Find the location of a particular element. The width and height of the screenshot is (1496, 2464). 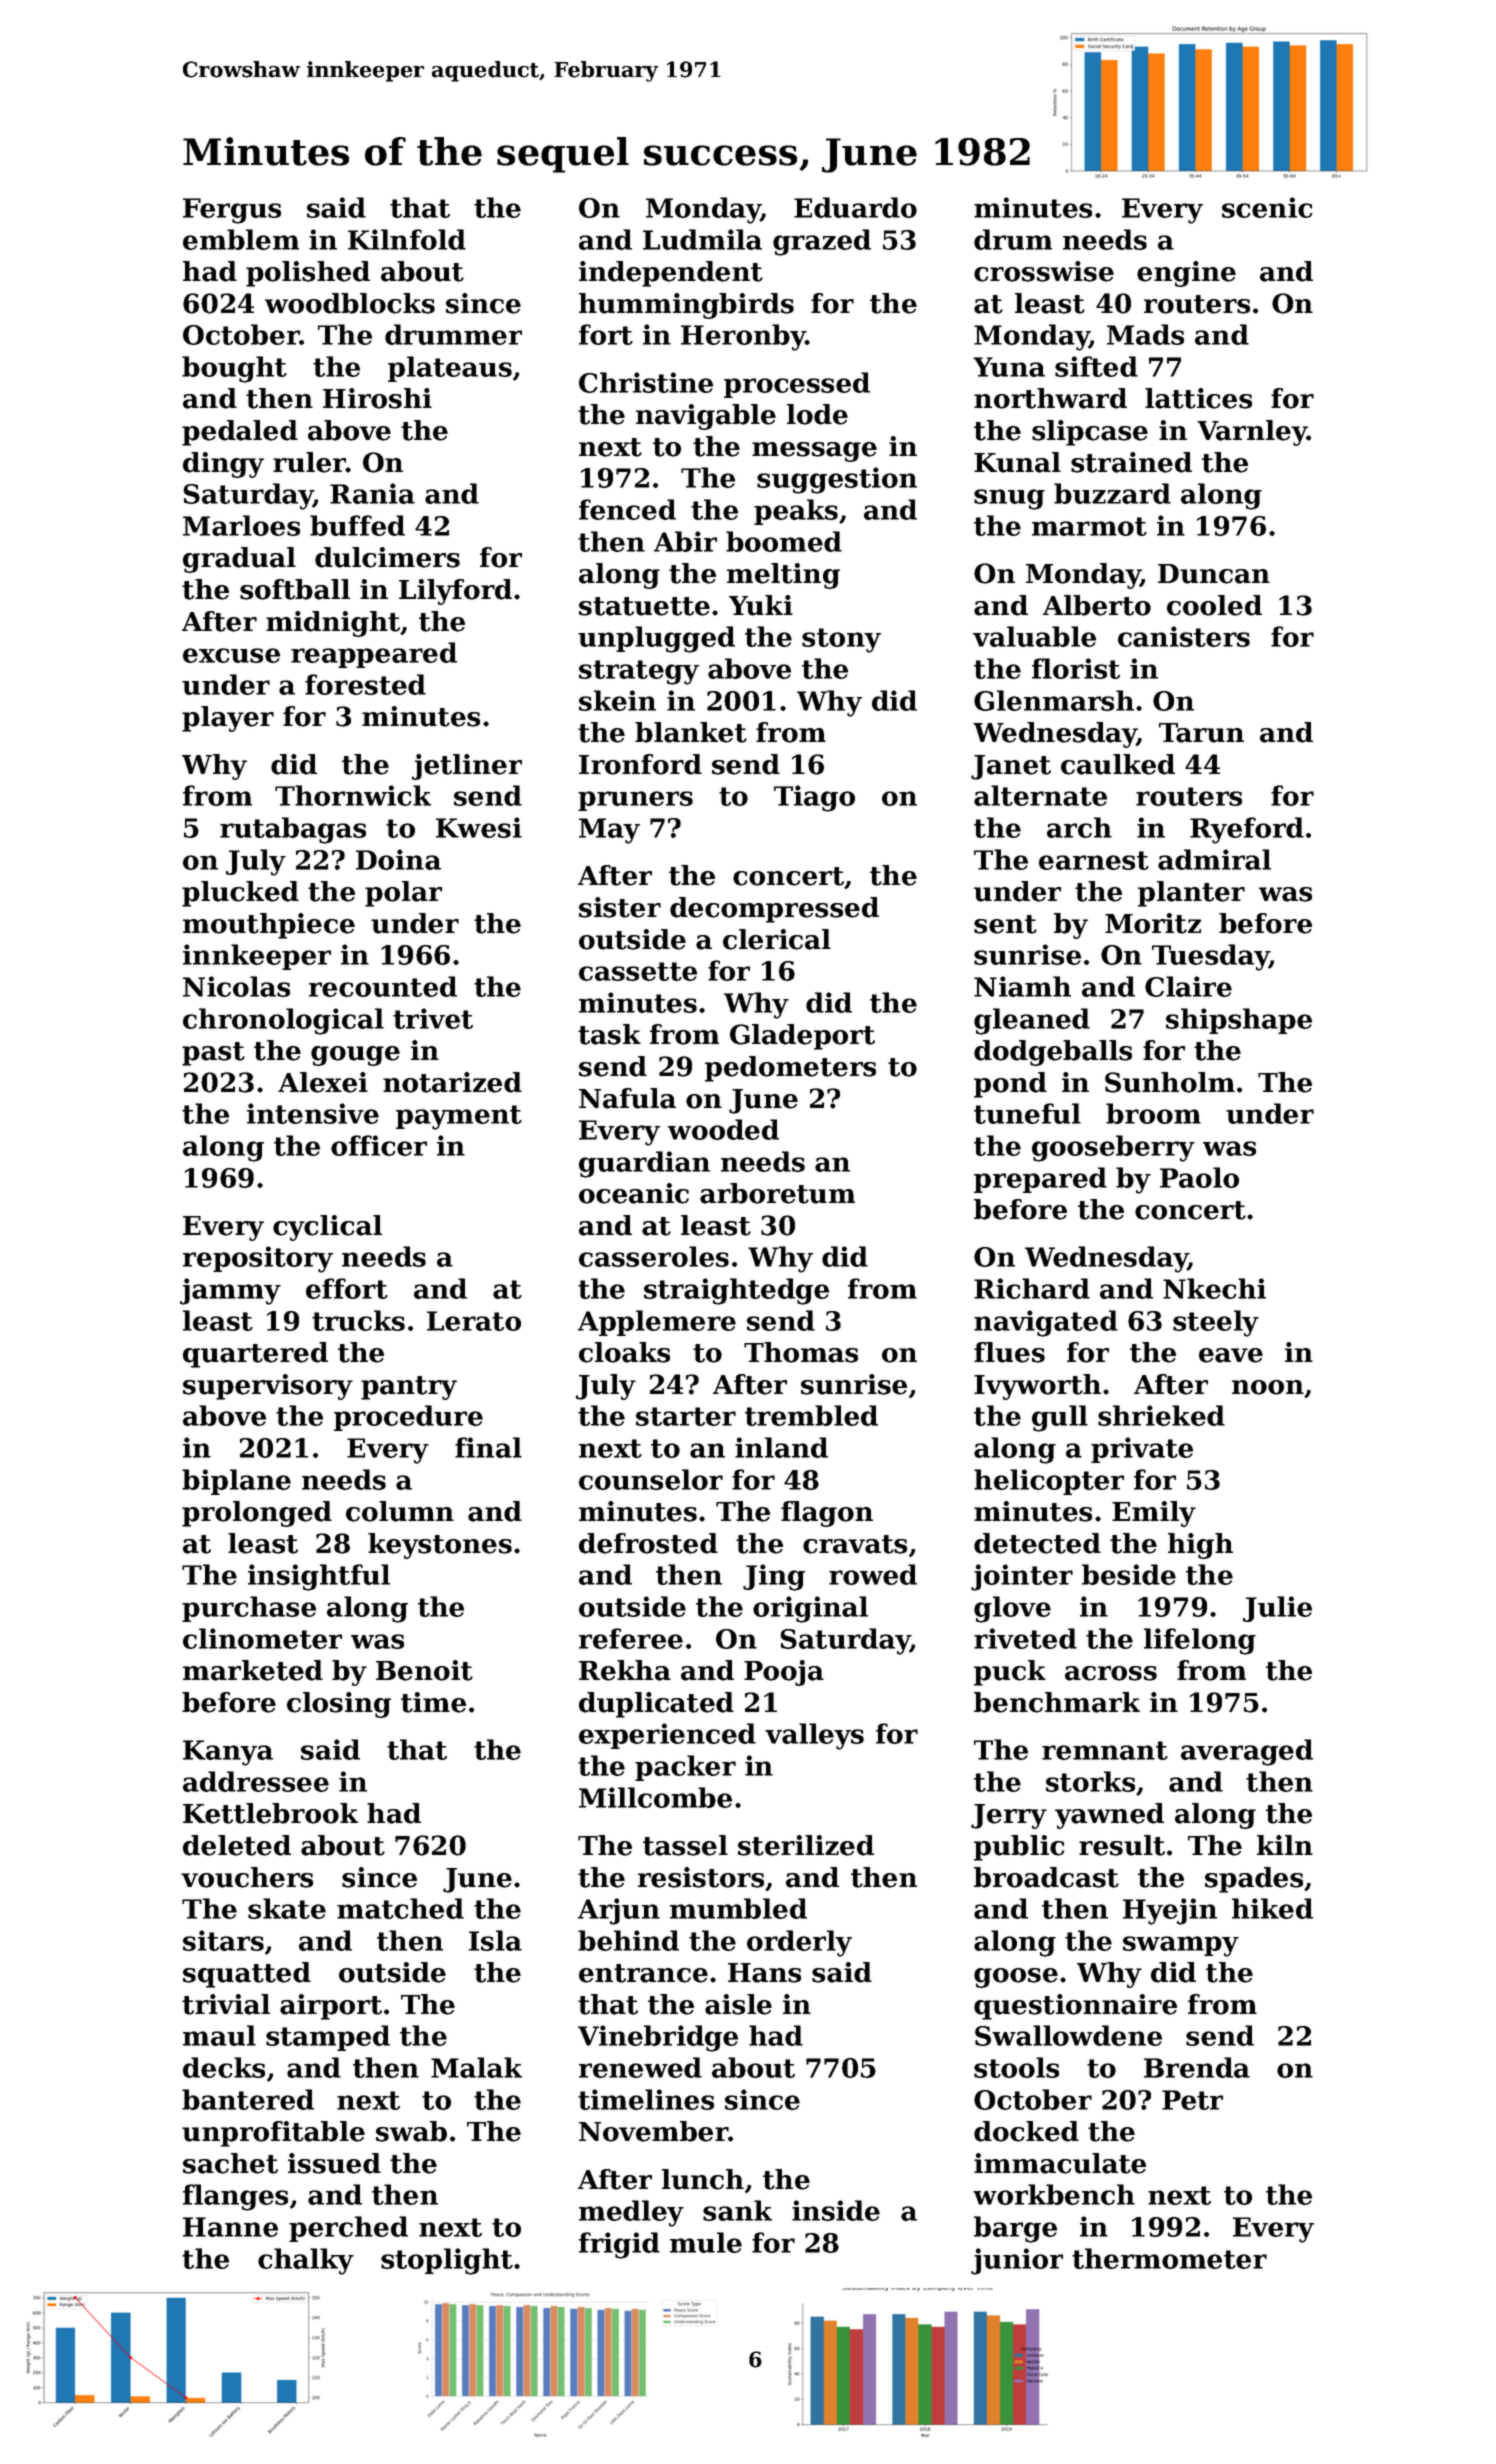

bought is located at coordinates (234, 369).
